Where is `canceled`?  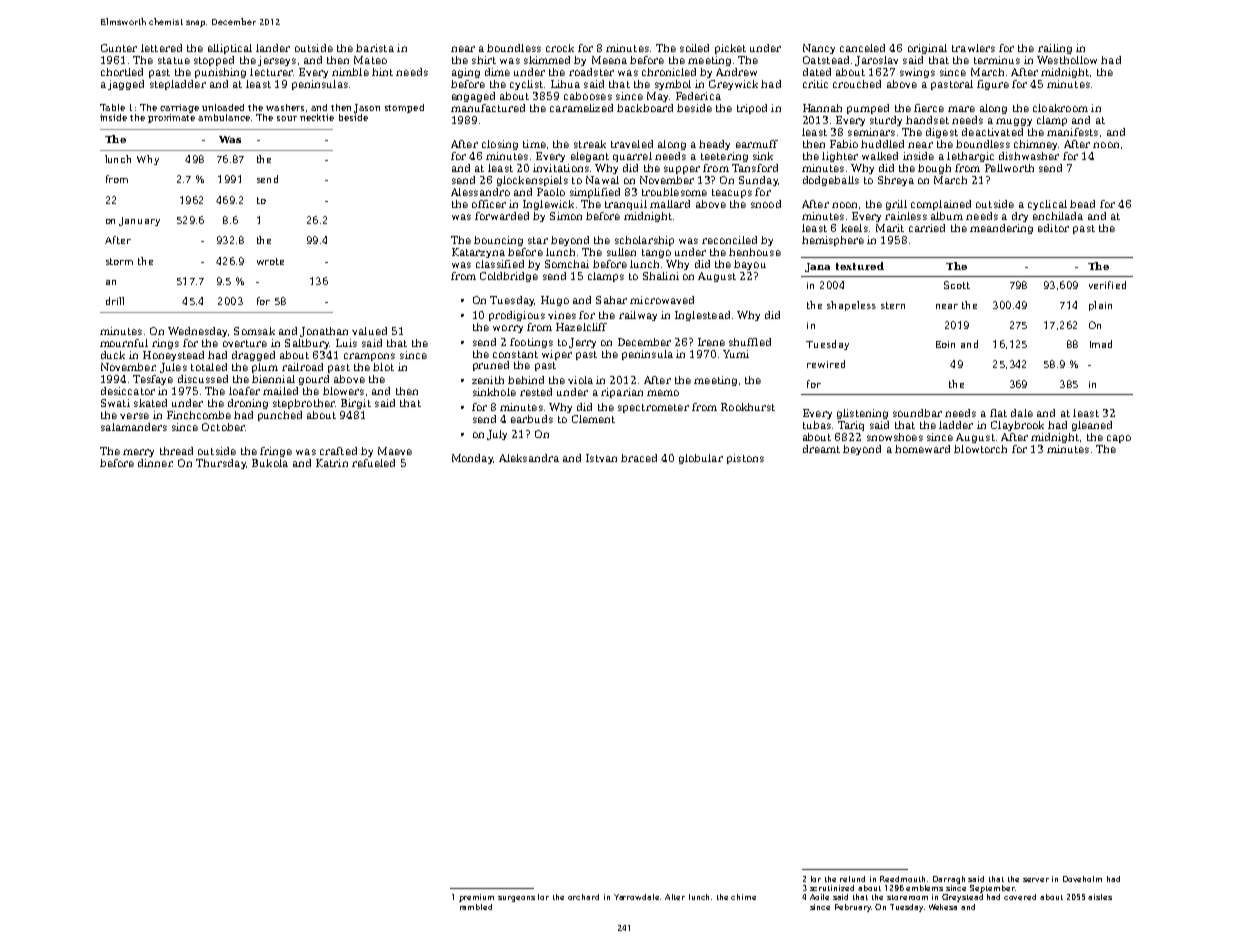
canceled is located at coordinates (862, 48).
